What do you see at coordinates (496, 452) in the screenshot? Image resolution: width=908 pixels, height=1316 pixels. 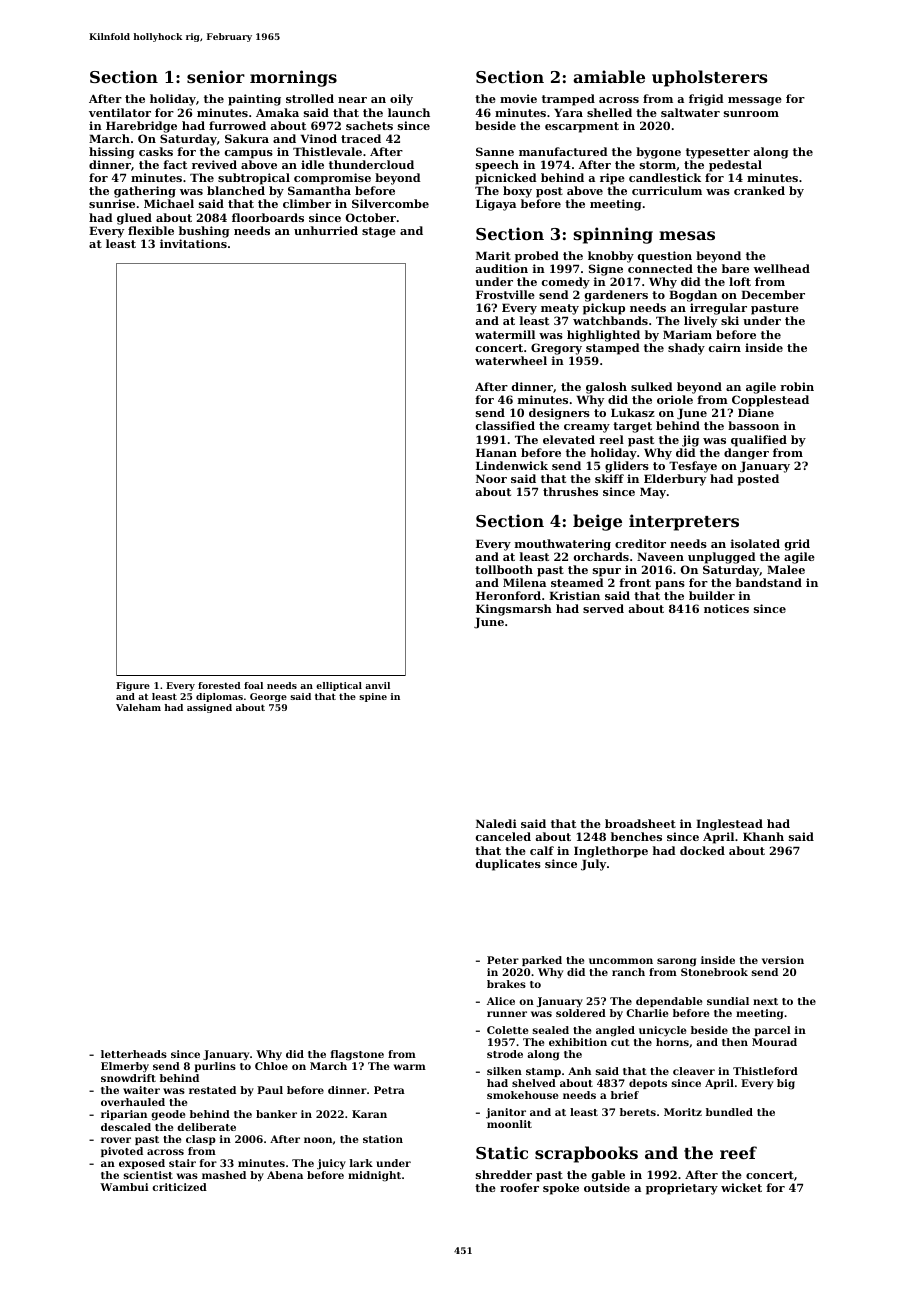 I see `Hanan` at bounding box center [496, 452].
